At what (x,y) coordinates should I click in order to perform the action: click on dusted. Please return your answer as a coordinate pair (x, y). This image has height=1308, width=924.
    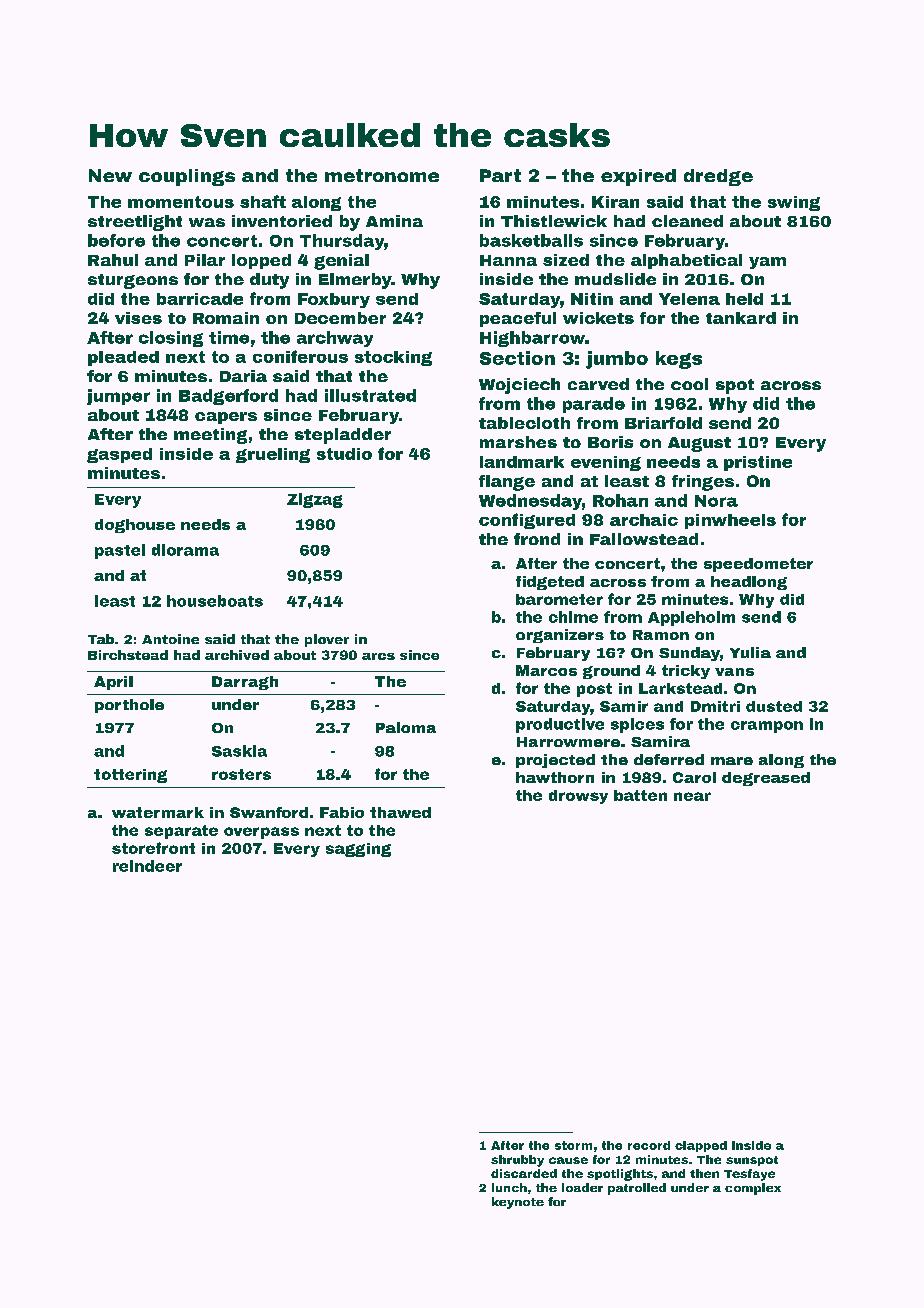
    Looking at the image, I should click on (774, 706).
